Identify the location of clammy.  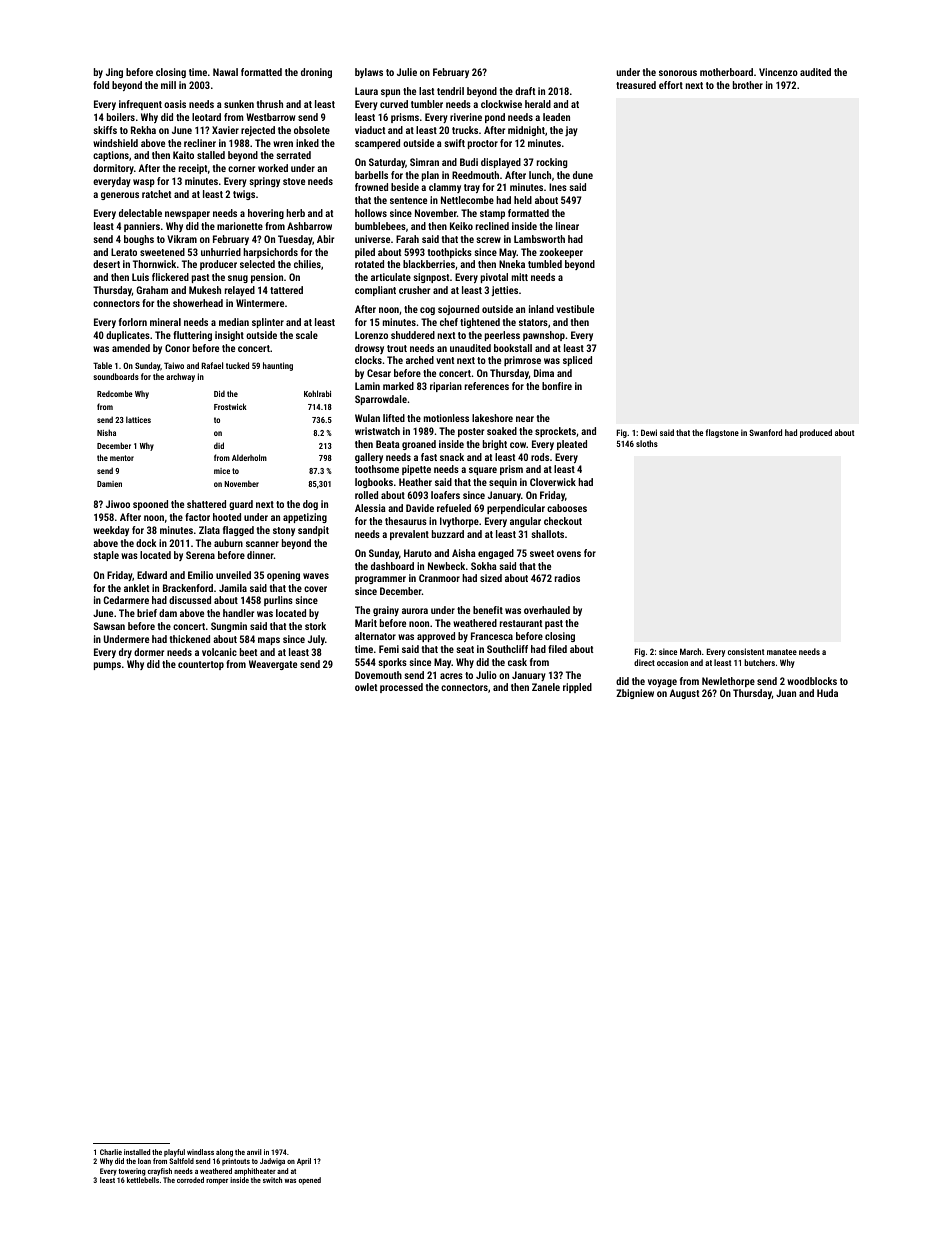
(445, 188).
